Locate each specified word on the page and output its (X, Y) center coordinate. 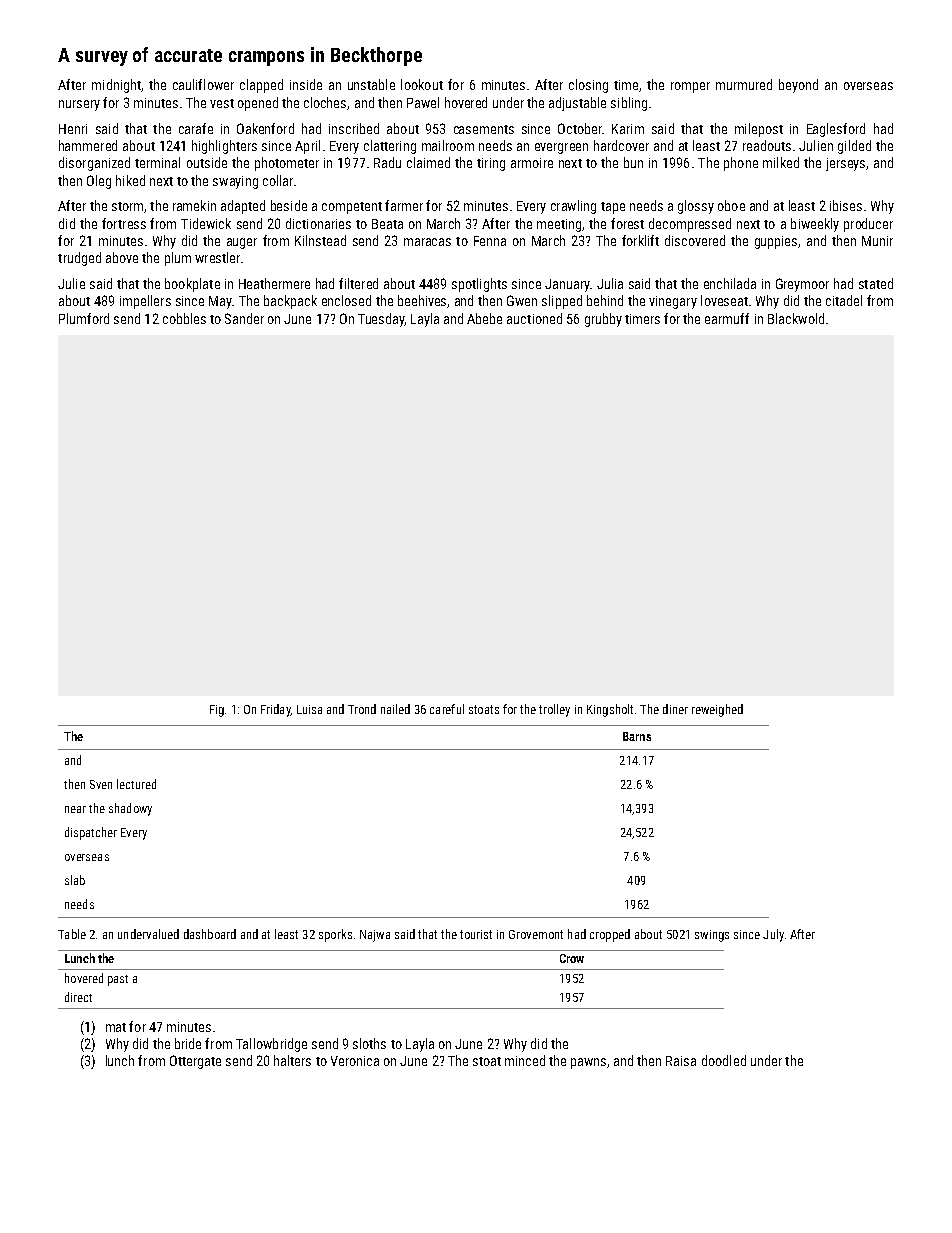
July (773, 935)
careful (447, 709)
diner (675, 709)
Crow (572, 958)
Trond (362, 709)
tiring (491, 164)
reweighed (717, 710)
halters (292, 1060)
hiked (130, 180)
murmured (744, 84)
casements (484, 129)
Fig (217, 711)
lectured (136, 784)
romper (690, 87)
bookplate (192, 285)
